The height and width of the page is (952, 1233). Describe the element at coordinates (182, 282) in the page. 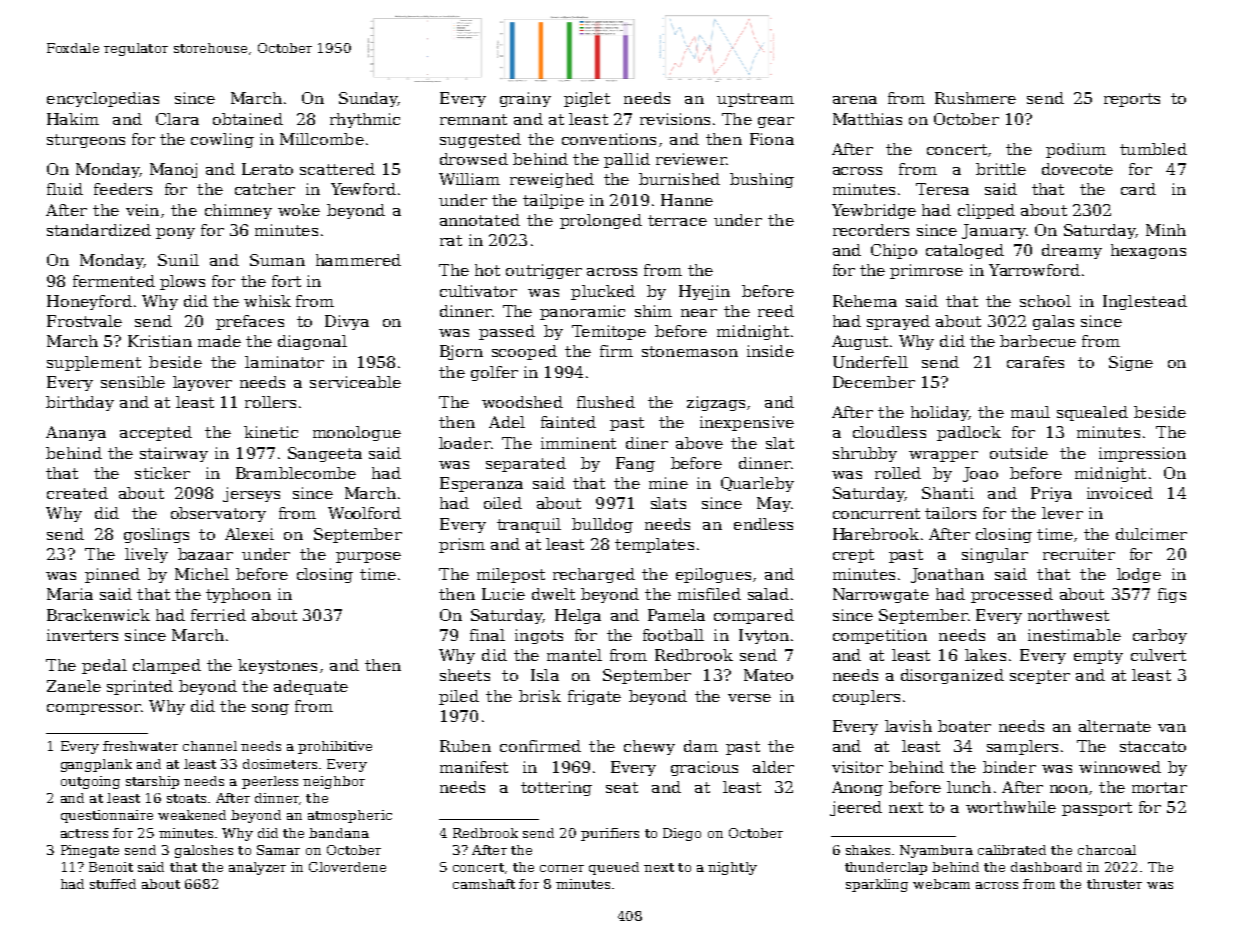

I see `plows` at that location.
